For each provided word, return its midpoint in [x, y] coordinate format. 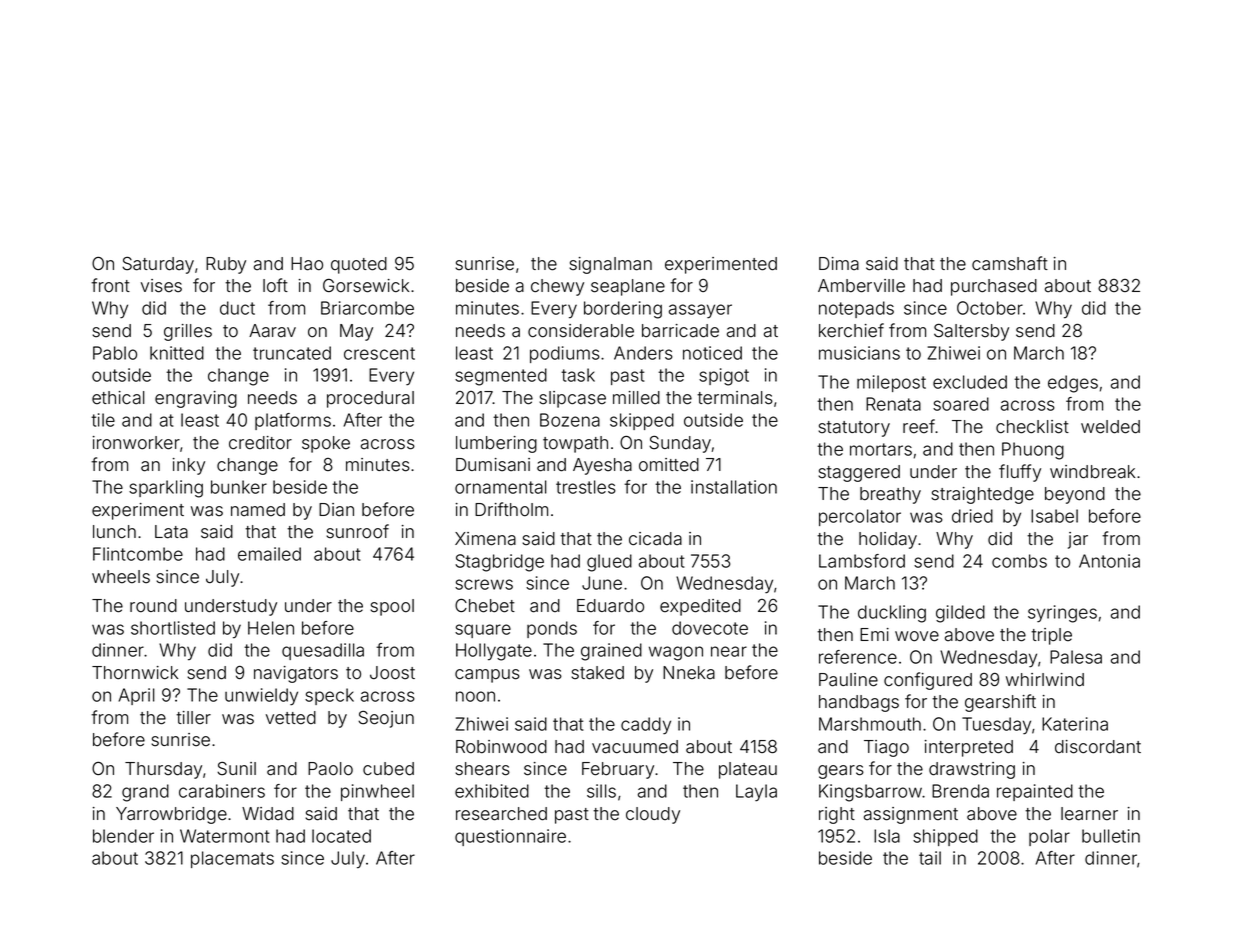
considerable [581, 331]
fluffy [1020, 473]
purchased [994, 287]
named [258, 510]
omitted [669, 465]
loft [275, 285]
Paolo [330, 769]
